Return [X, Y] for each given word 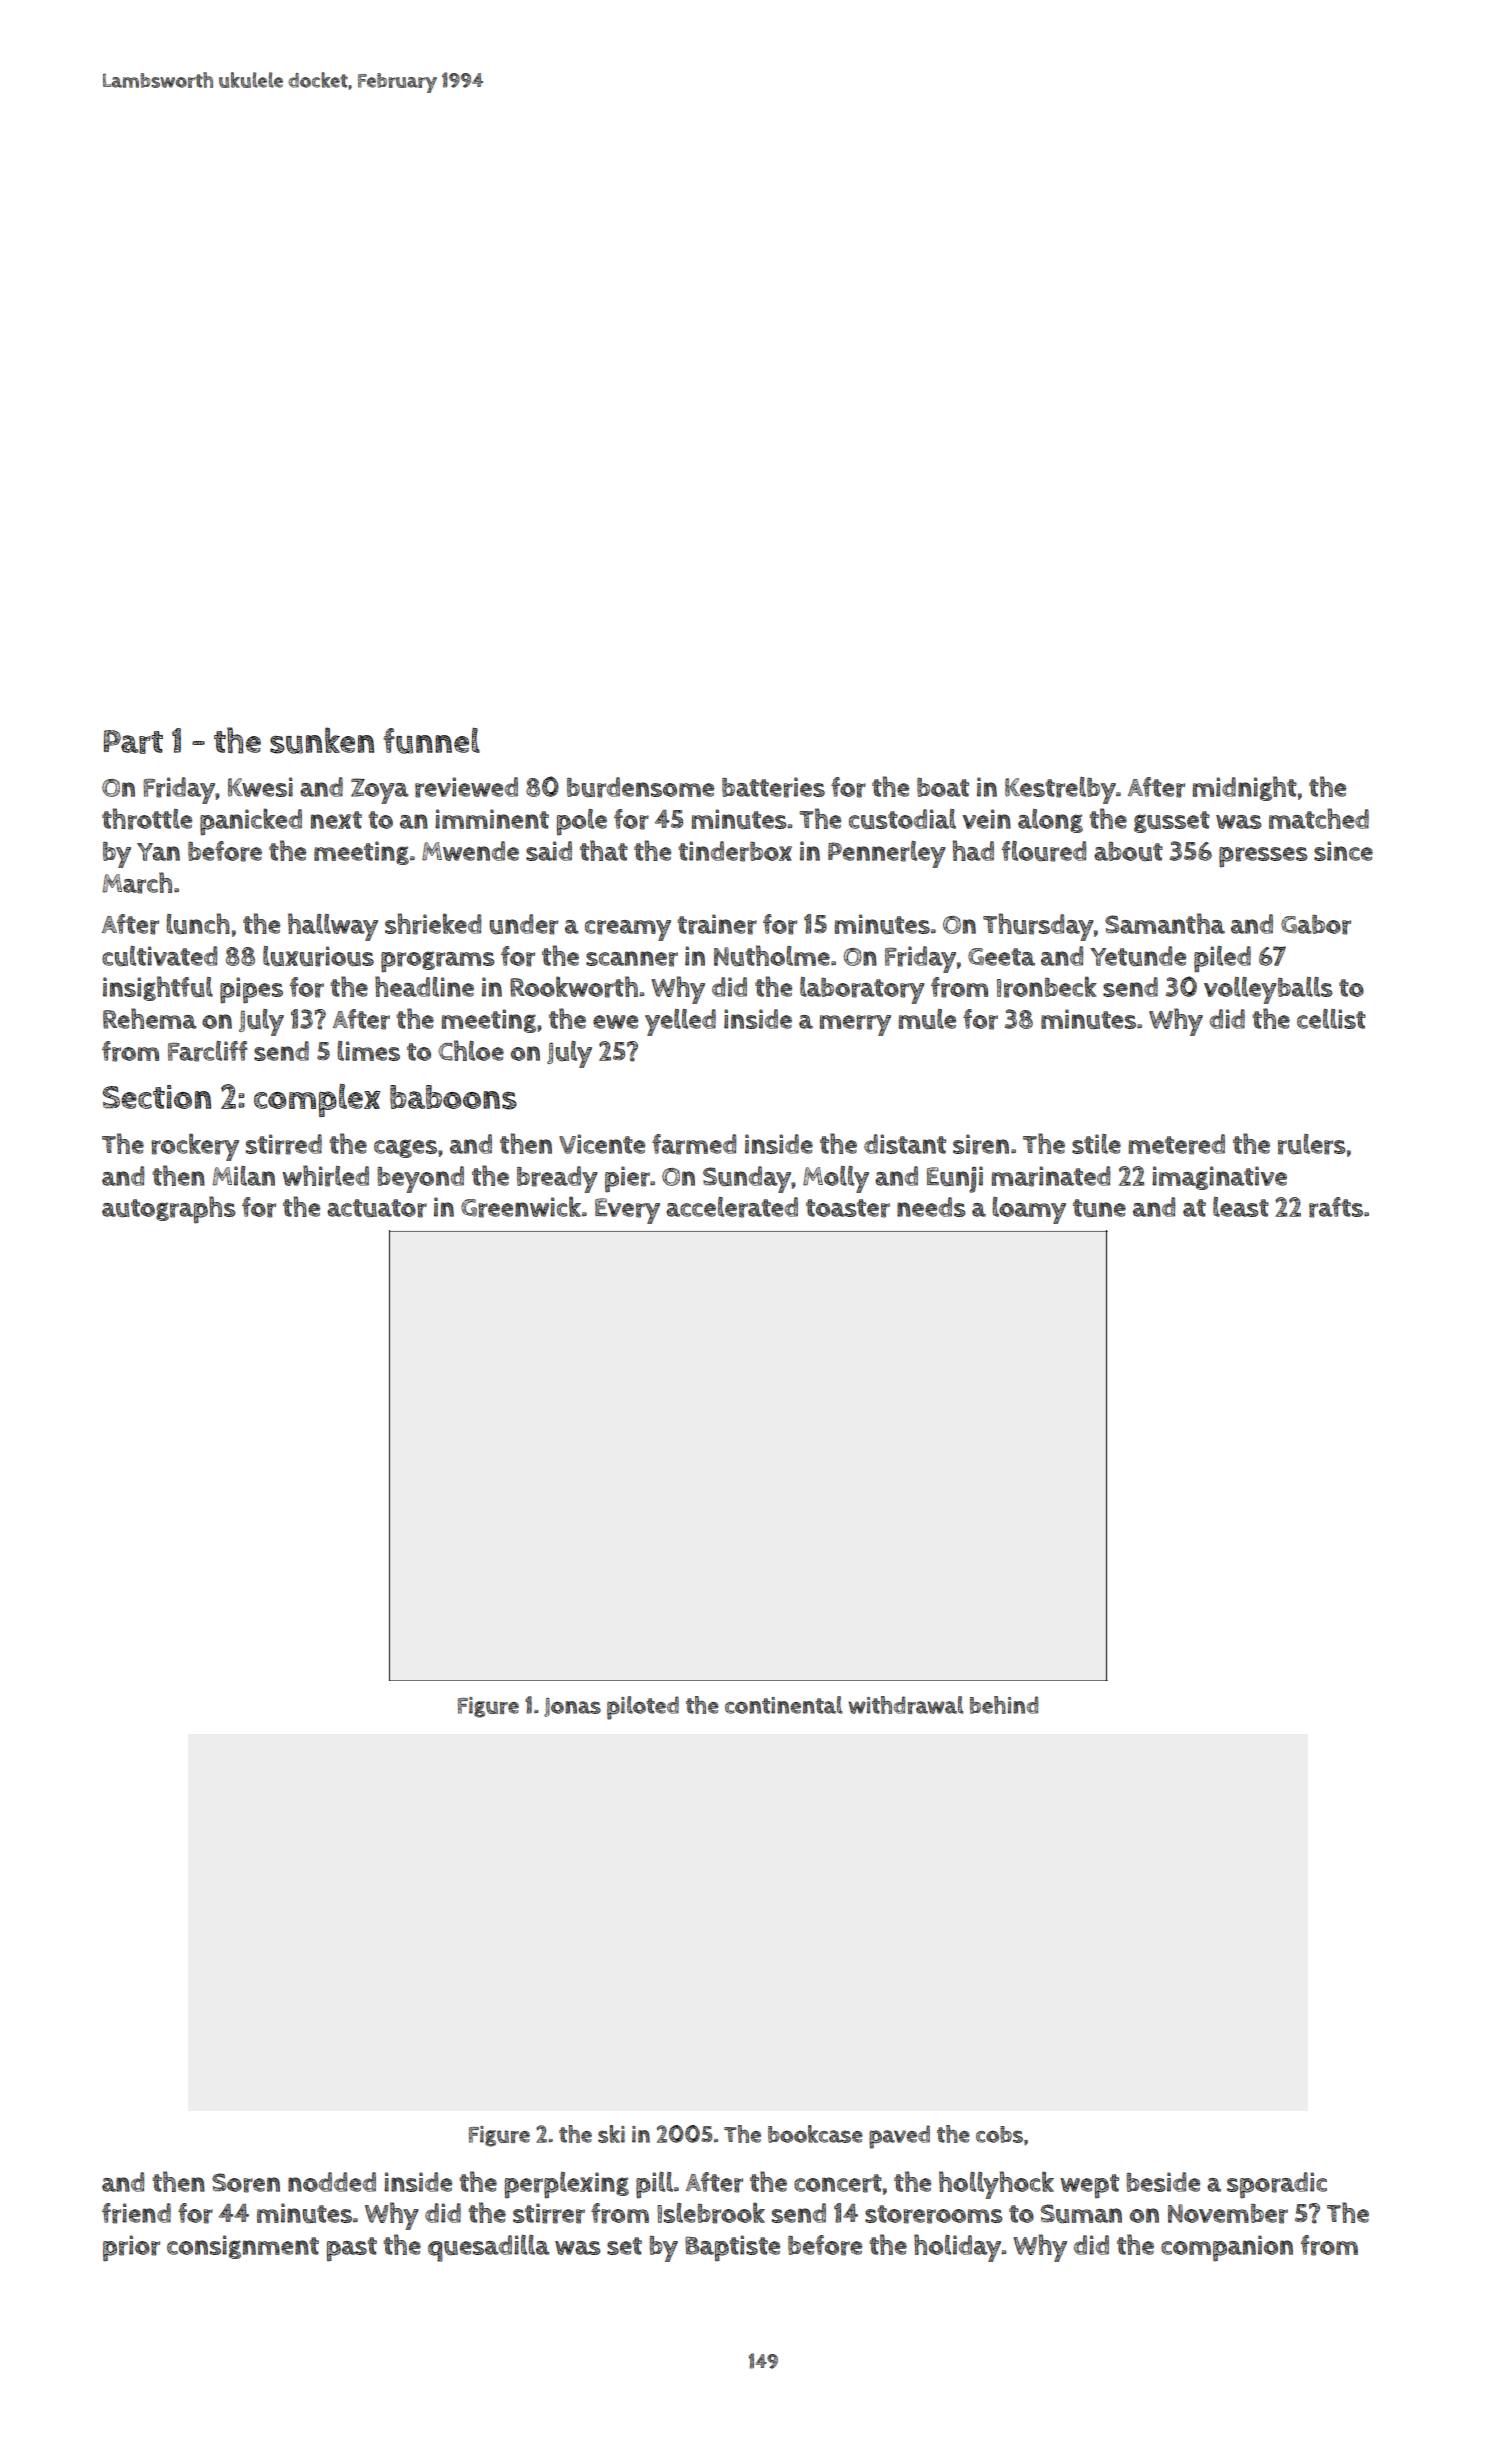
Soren [246, 2183]
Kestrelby [1060, 790]
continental [783, 1705]
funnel [431, 740]
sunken [322, 740]
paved [899, 2137]
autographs [168, 1210]
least [1241, 1207]
